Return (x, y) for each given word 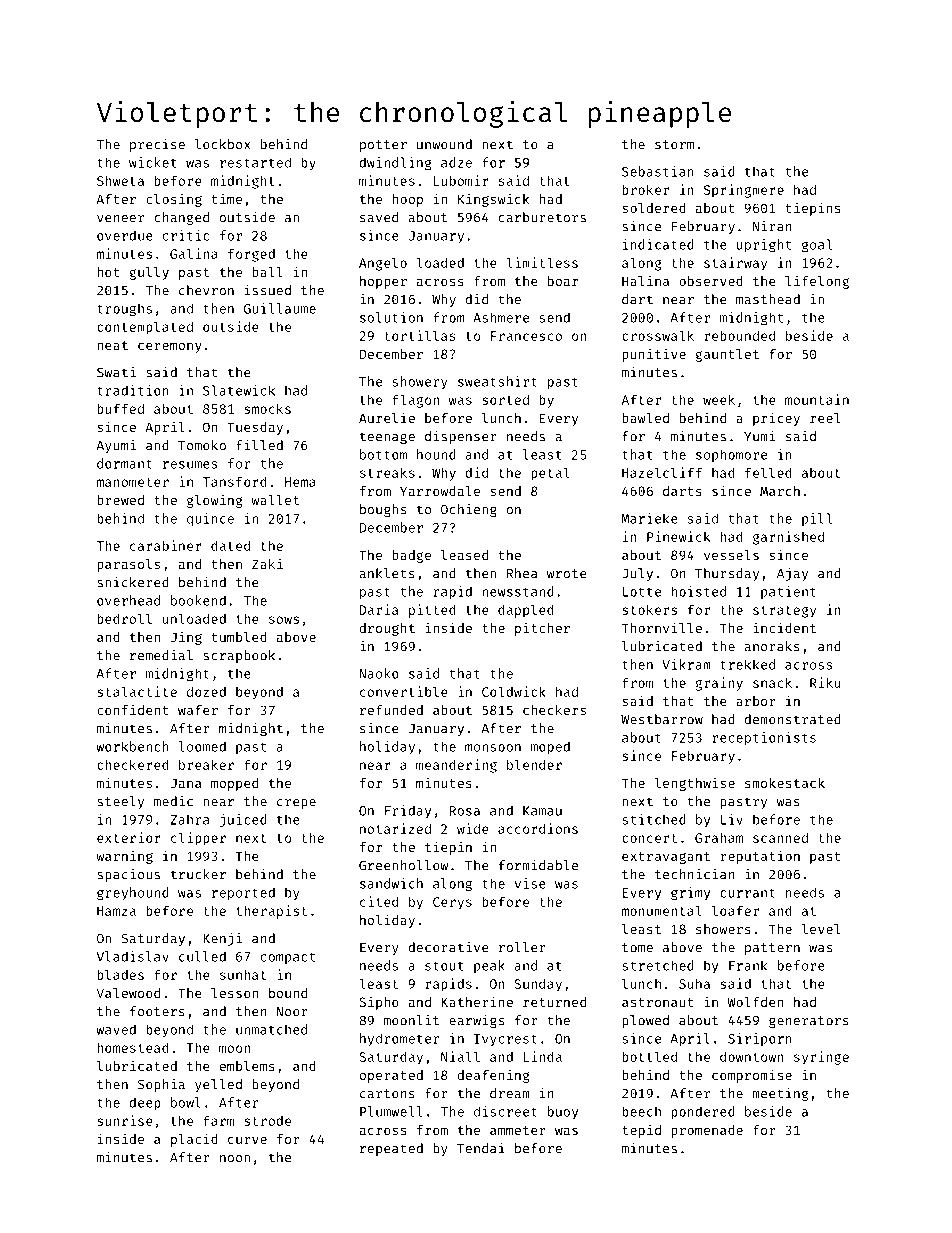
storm (674, 145)
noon (235, 1159)
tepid (641, 1131)
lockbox (222, 144)
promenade (707, 1131)
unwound (444, 144)
